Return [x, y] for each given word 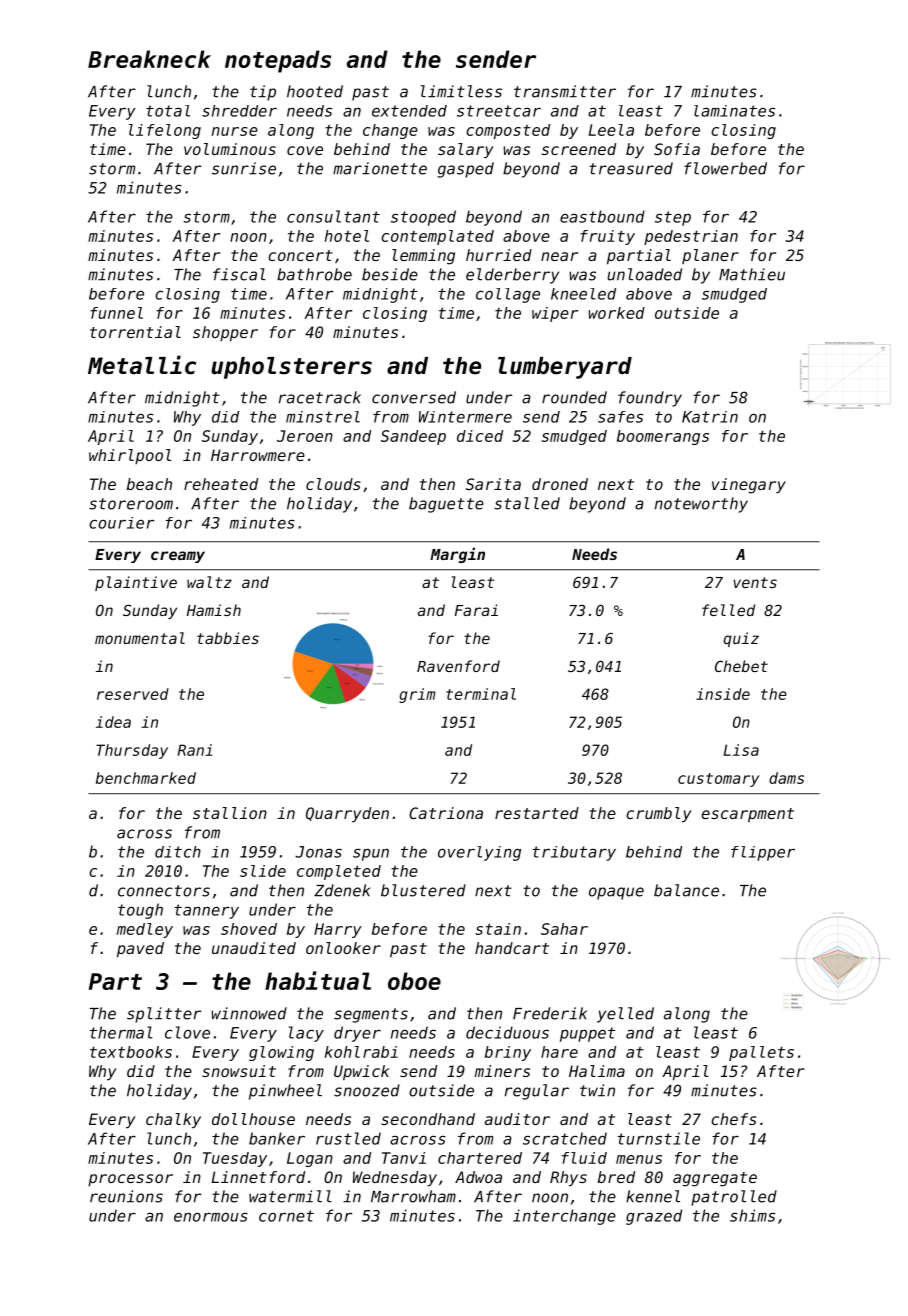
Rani [194, 750]
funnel [116, 313]
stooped [423, 218]
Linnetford [258, 1177]
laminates [734, 111]
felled [728, 610]
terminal [481, 694]
